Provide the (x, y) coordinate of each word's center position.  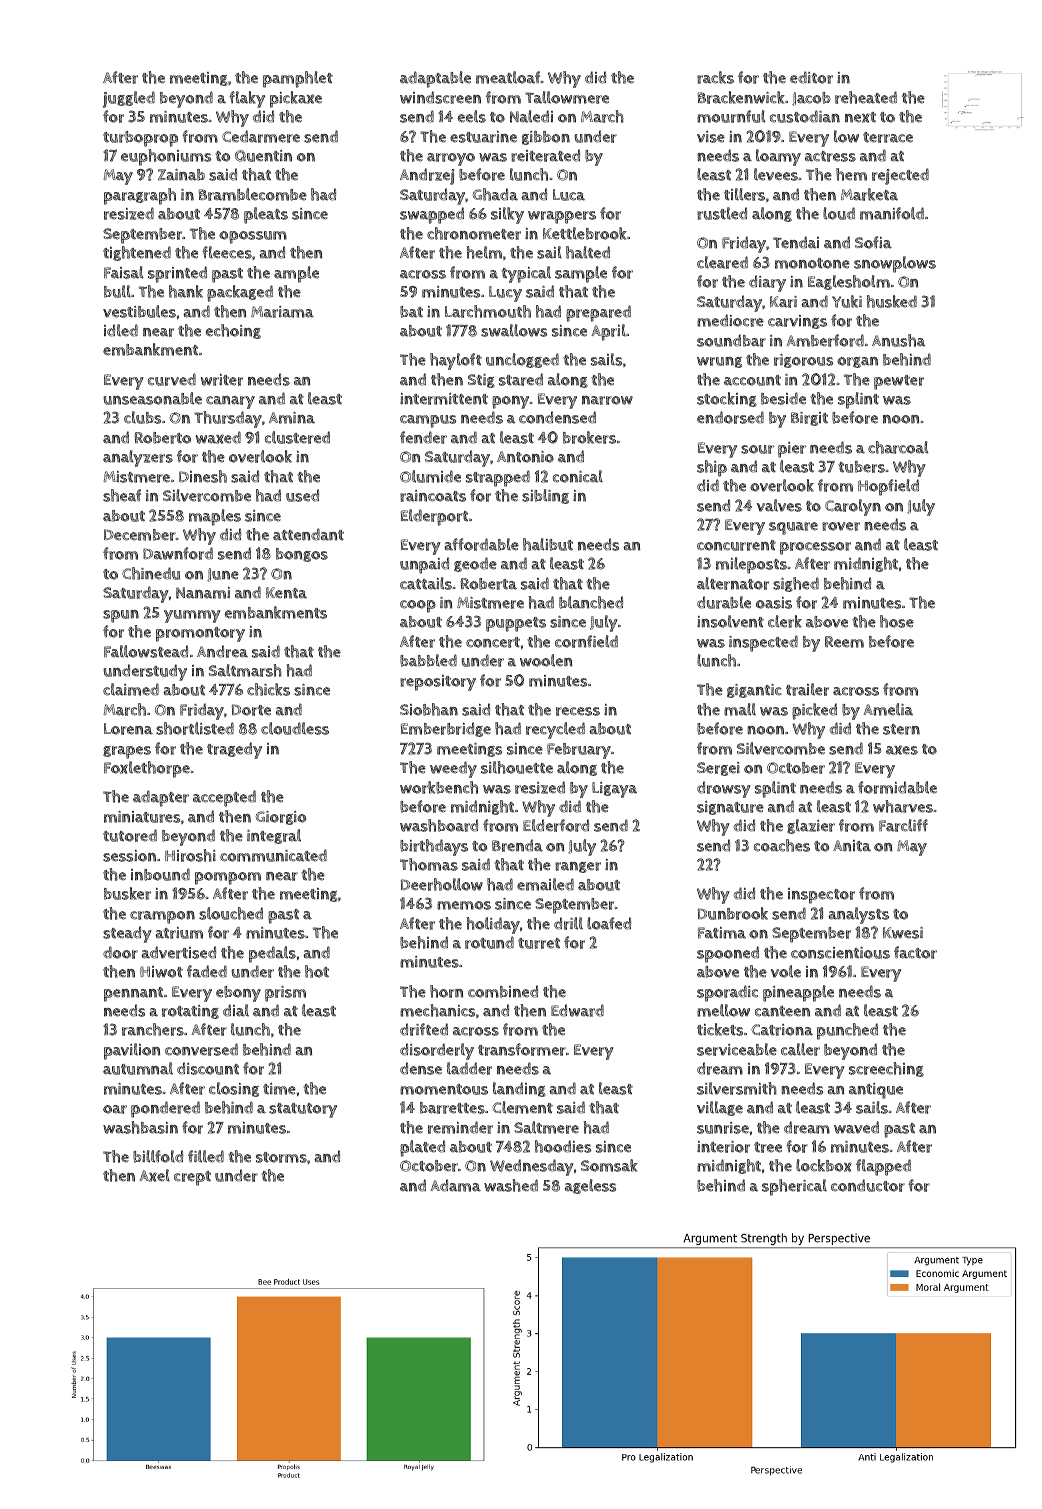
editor (811, 77)
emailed (545, 884)
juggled (129, 99)
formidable (897, 787)
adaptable (435, 79)
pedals (272, 954)
